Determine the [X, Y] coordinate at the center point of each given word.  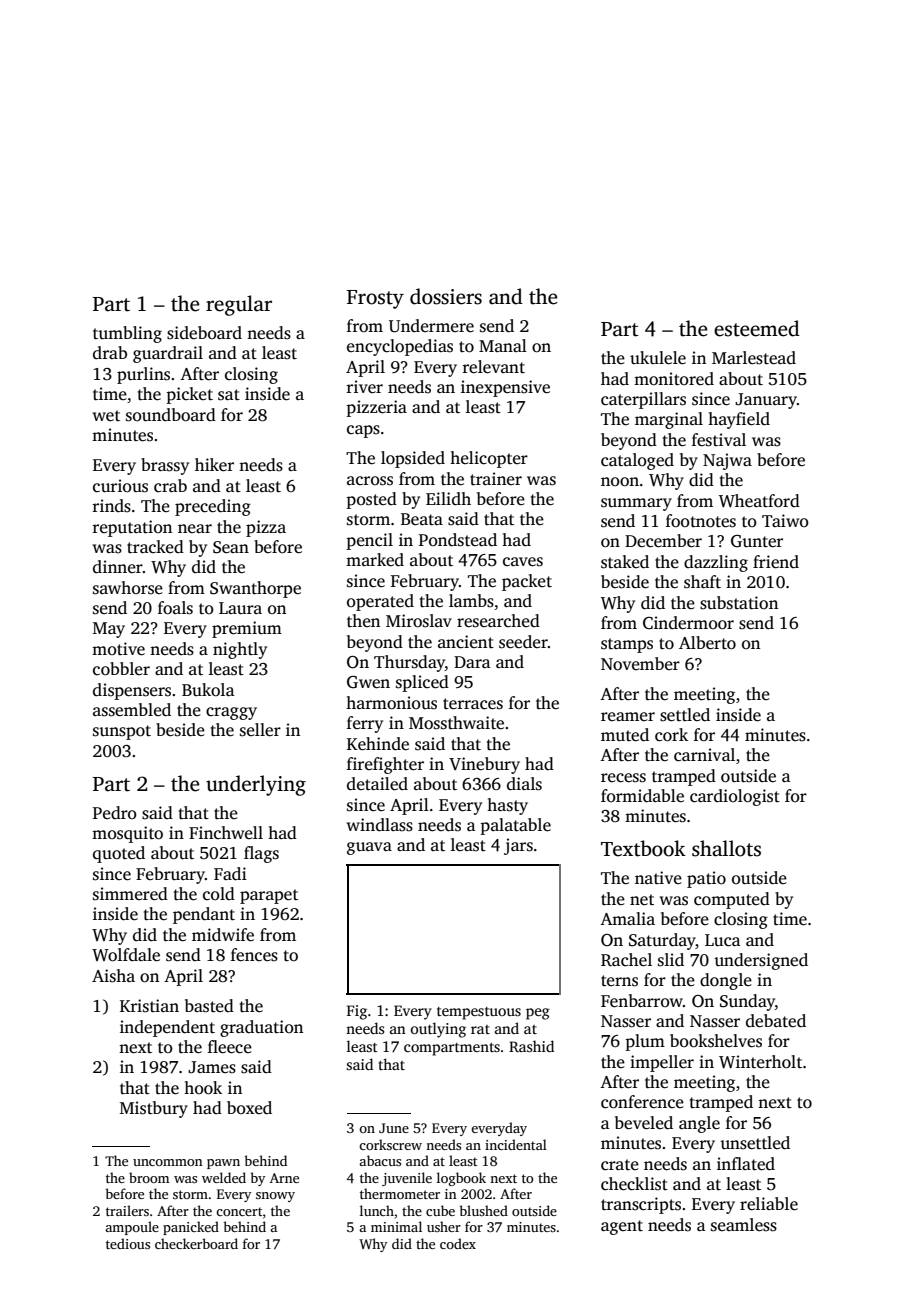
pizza [266, 528]
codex [458, 1243]
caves [523, 562]
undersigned [761, 961]
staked [625, 562]
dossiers [446, 296]
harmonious [391, 703]
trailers [127, 1210]
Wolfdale [126, 955]
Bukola [208, 690]
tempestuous [479, 1013]
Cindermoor [688, 623]
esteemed [757, 328]
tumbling [127, 334]
